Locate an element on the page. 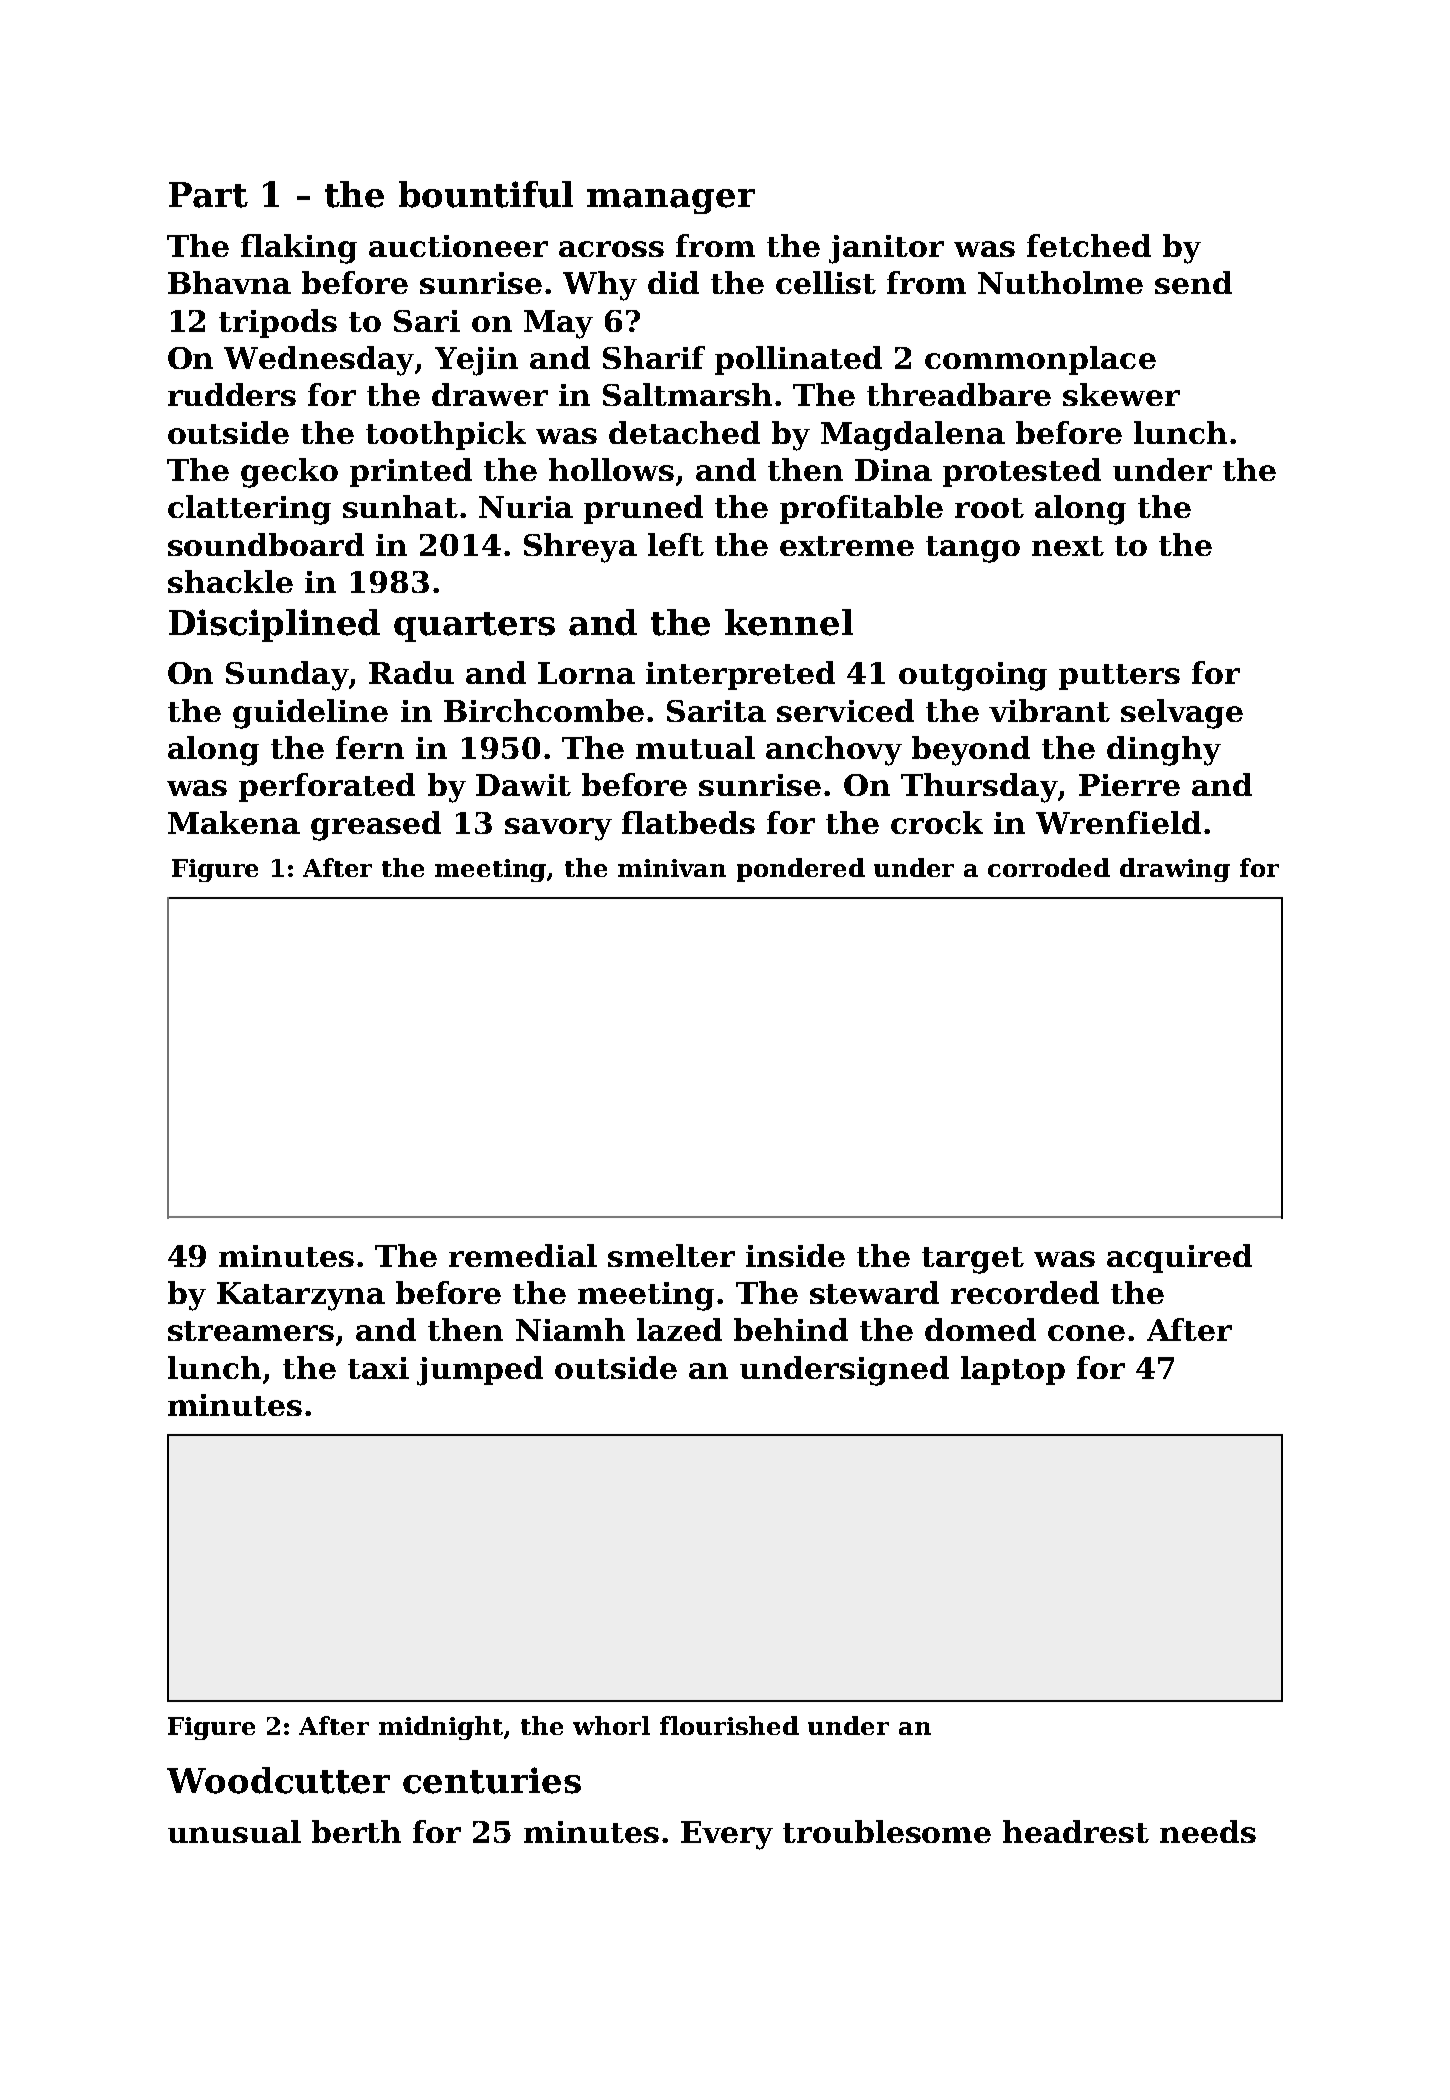  inside is located at coordinates (795, 1255).
